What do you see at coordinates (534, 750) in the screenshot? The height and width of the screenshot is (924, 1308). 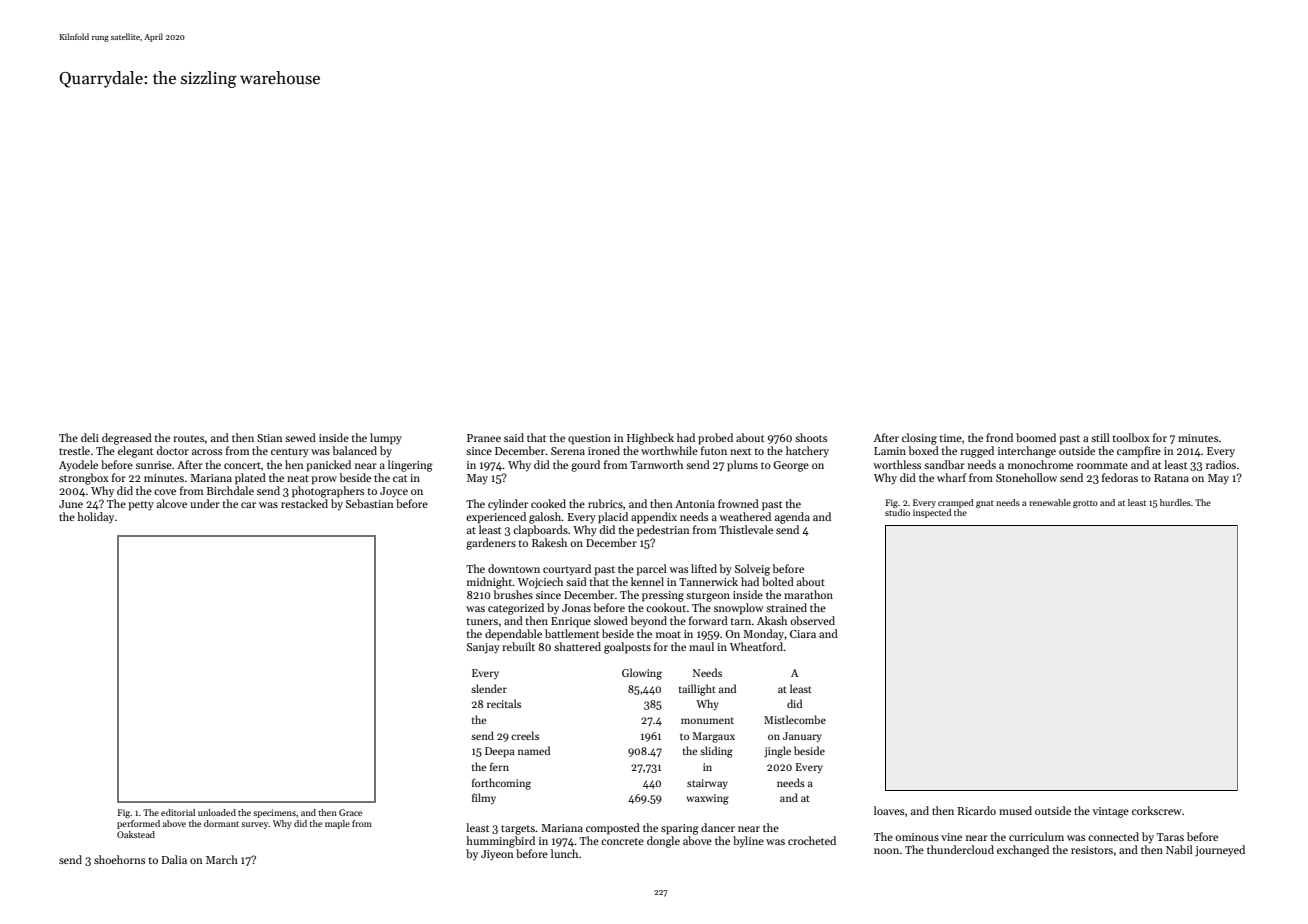 I see `named` at bounding box center [534, 750].
